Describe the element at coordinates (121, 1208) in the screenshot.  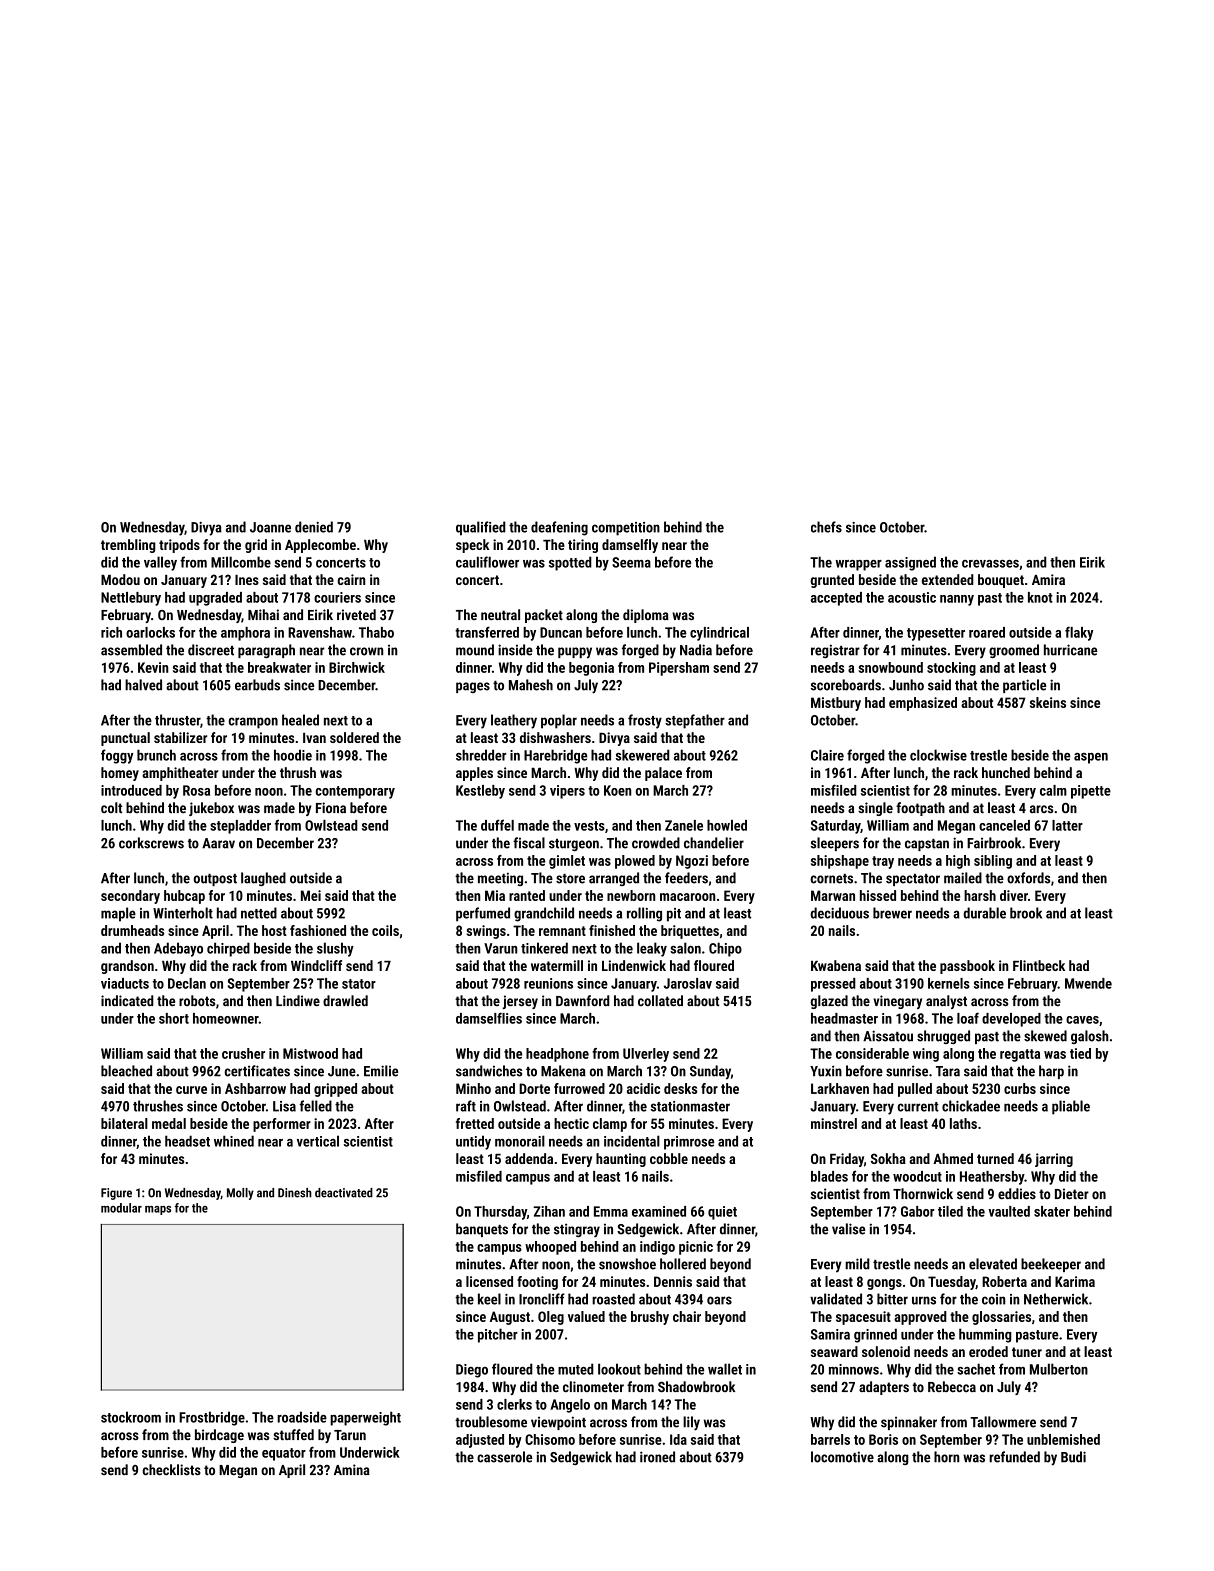
I see `modular` at that location.
